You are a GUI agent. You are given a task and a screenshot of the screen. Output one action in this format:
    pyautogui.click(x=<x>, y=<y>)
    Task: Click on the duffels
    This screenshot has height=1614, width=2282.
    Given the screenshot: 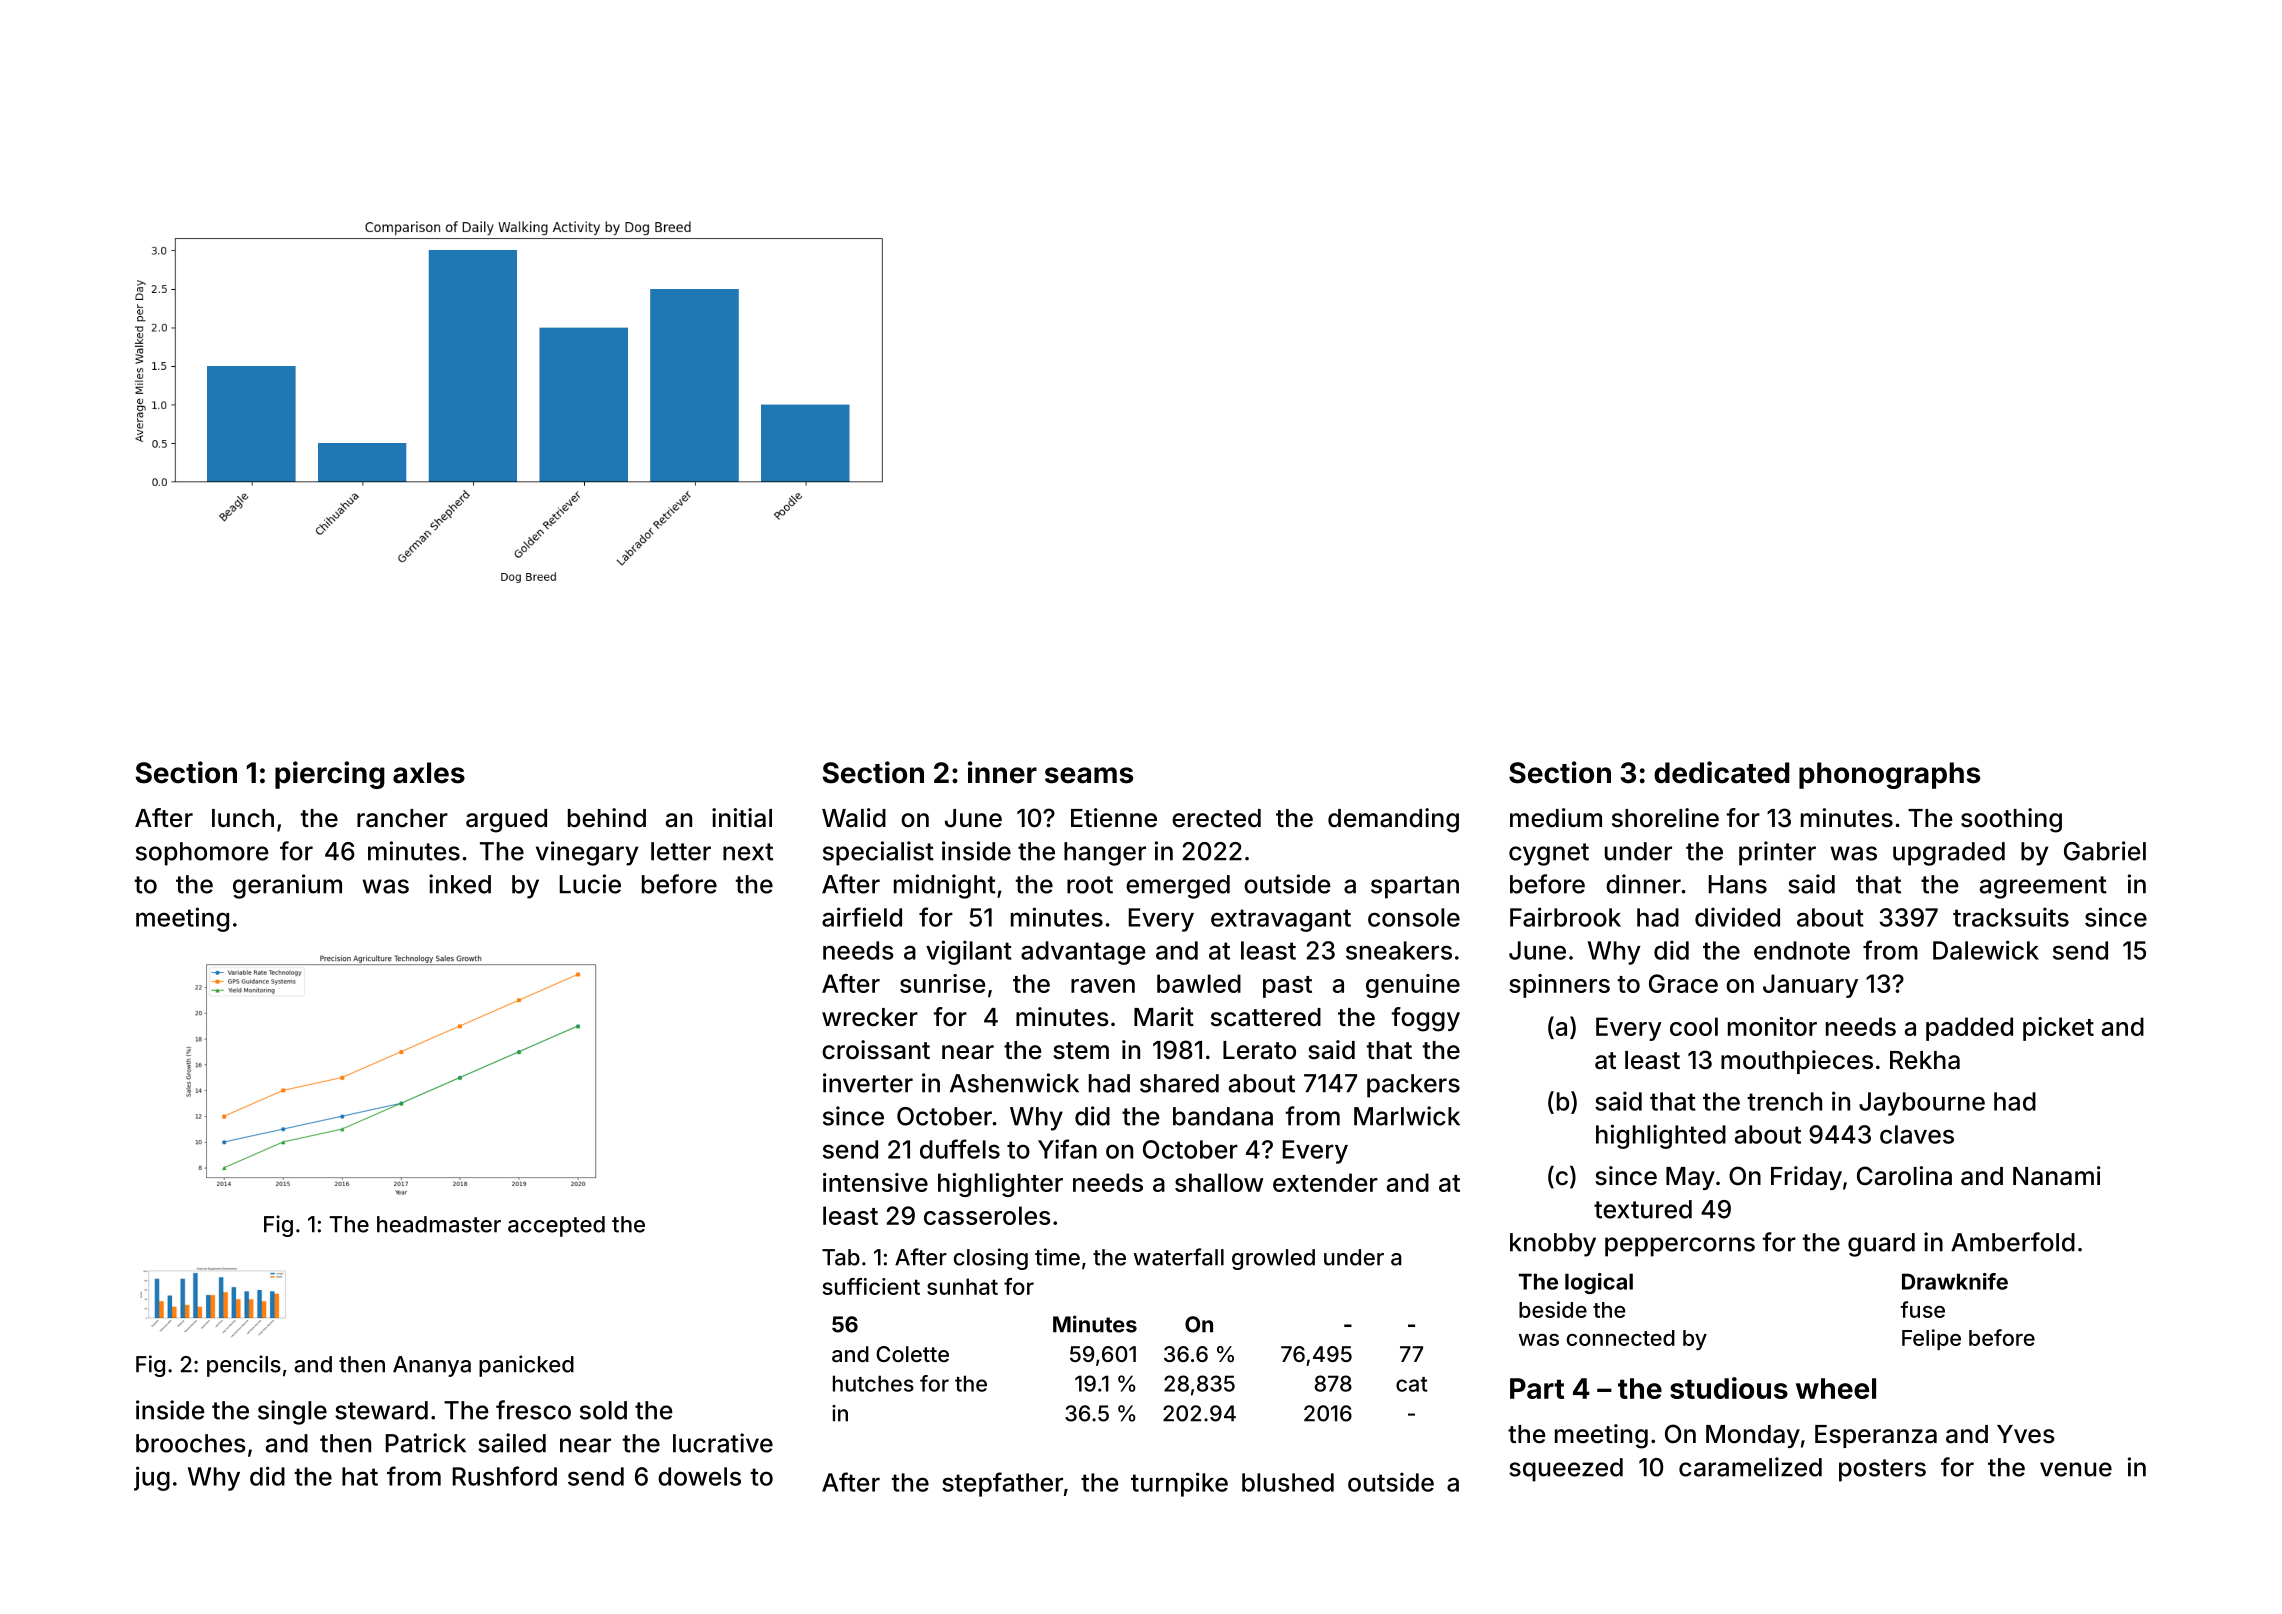 What is the action you would take?
    pyautogui.click(x=960, y=1149)
